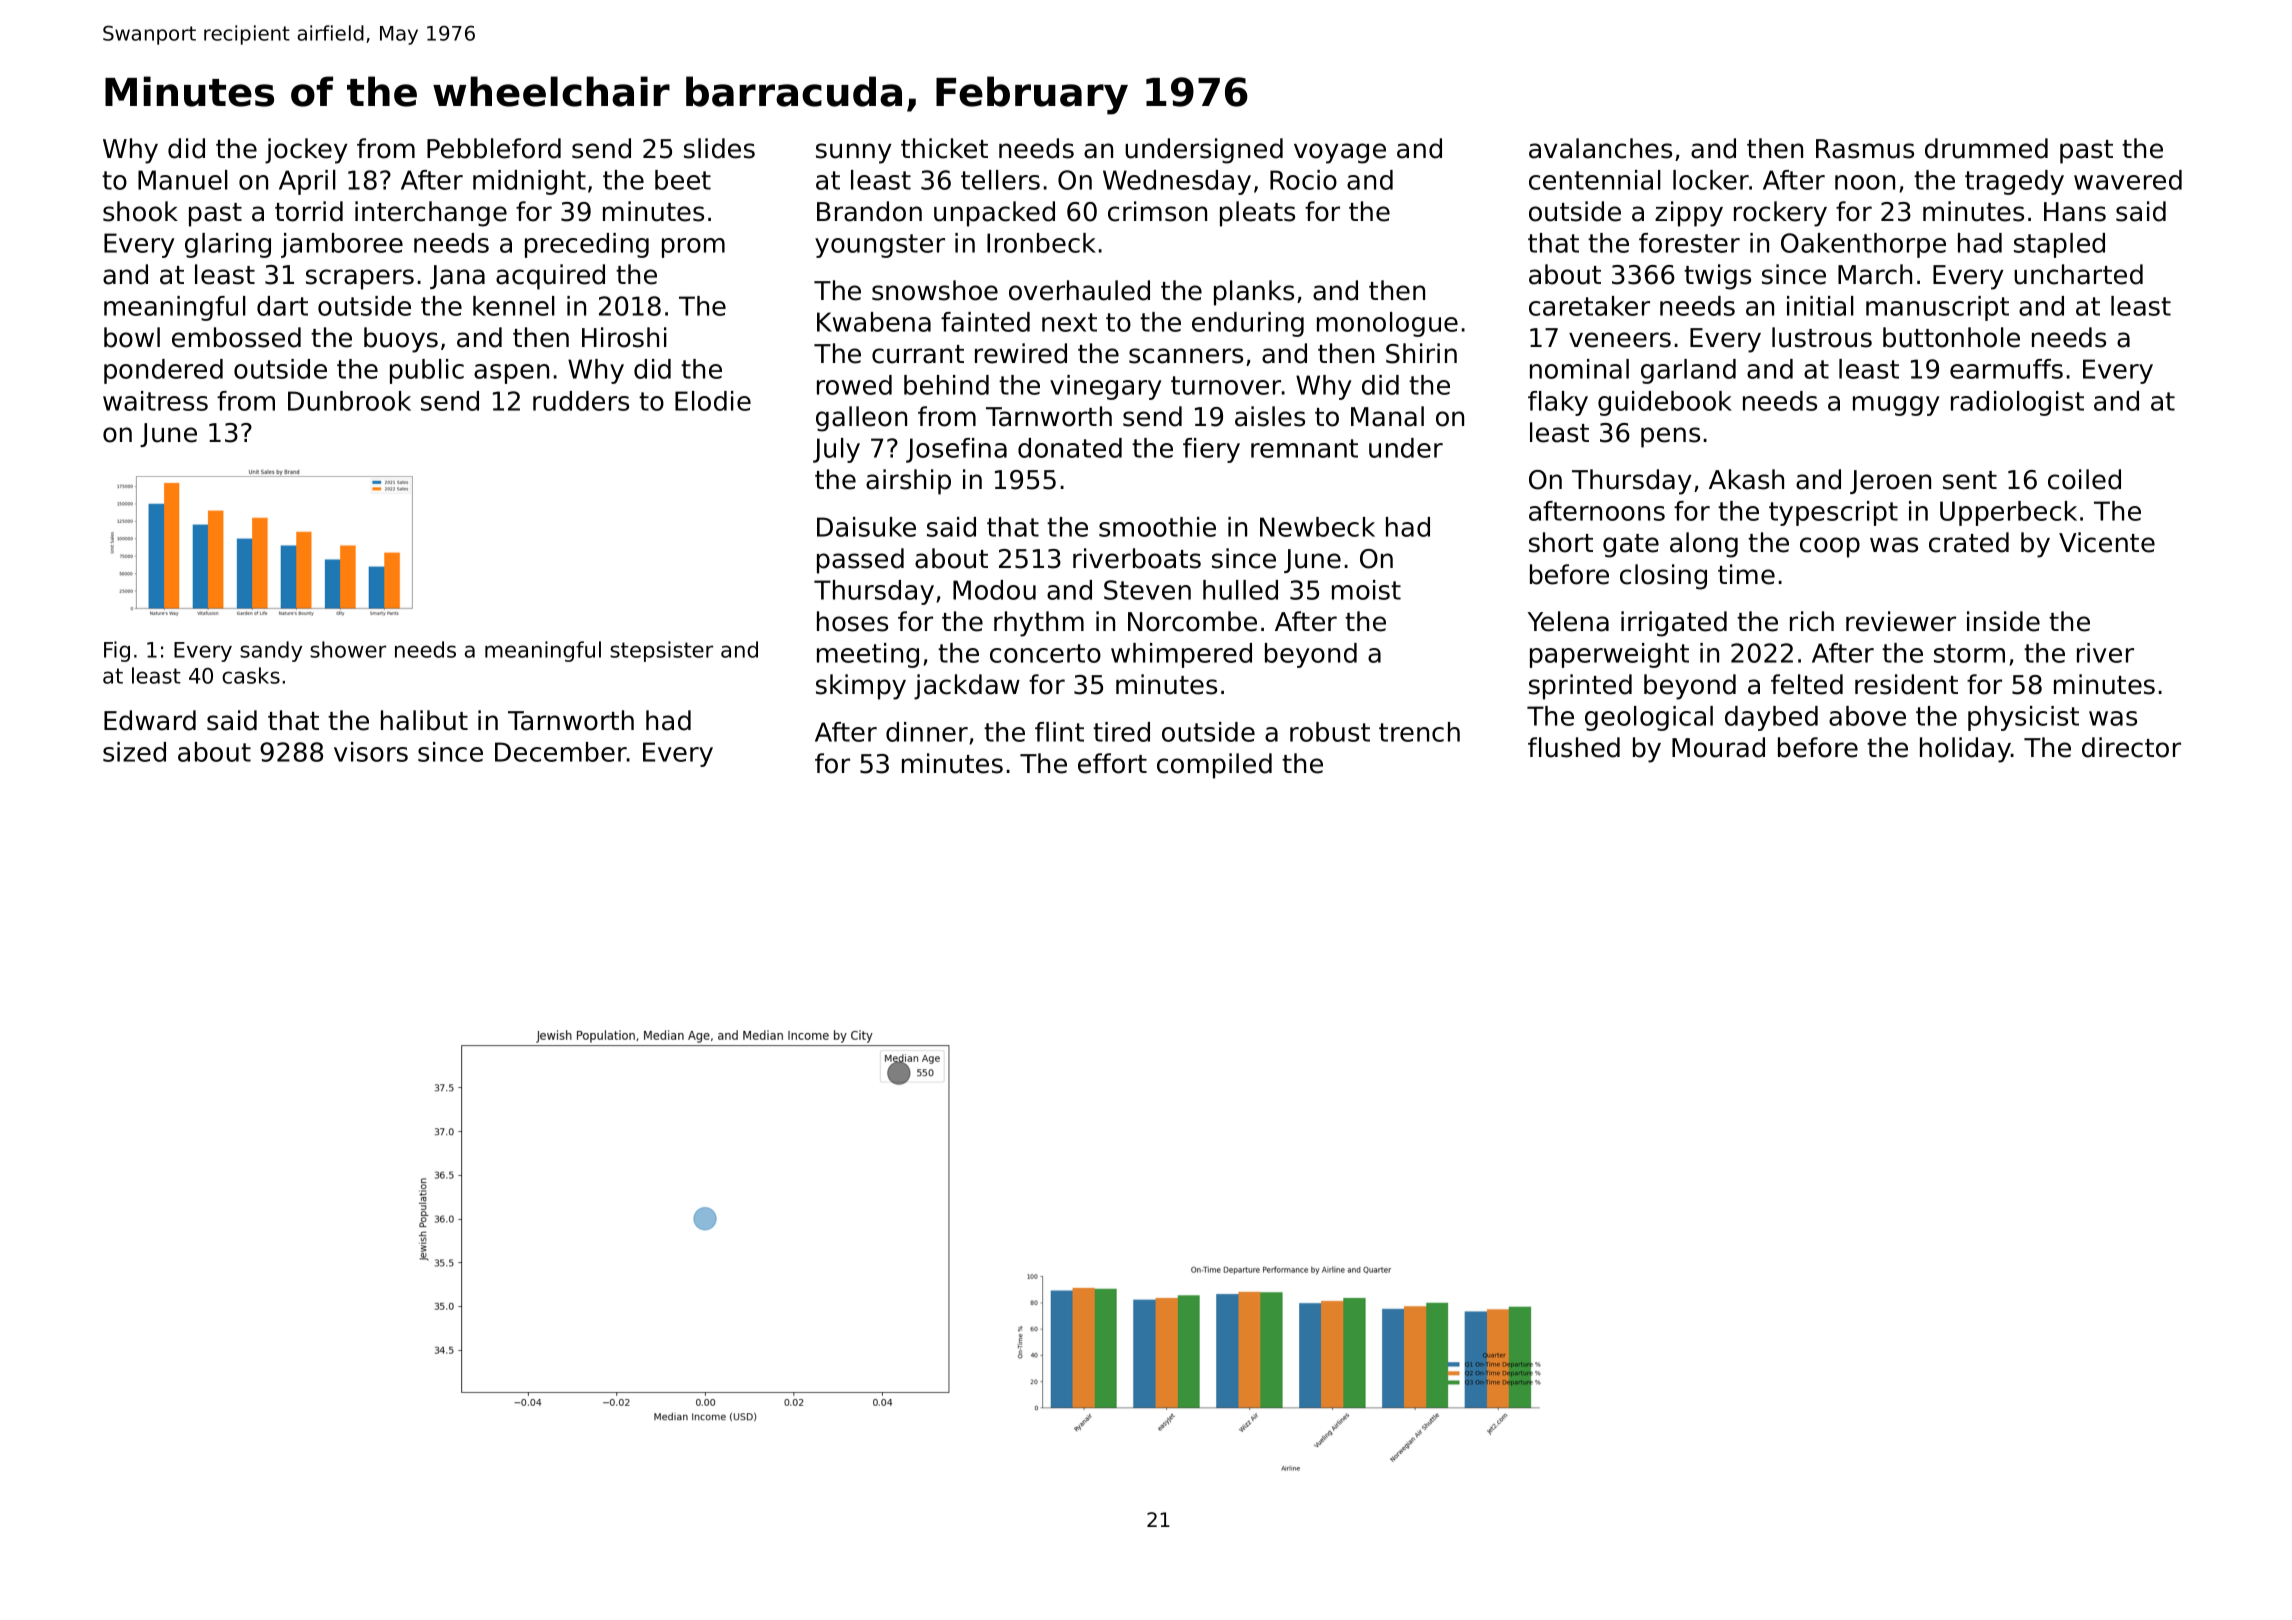  I want to click on Steven, so click(1147, 590).
